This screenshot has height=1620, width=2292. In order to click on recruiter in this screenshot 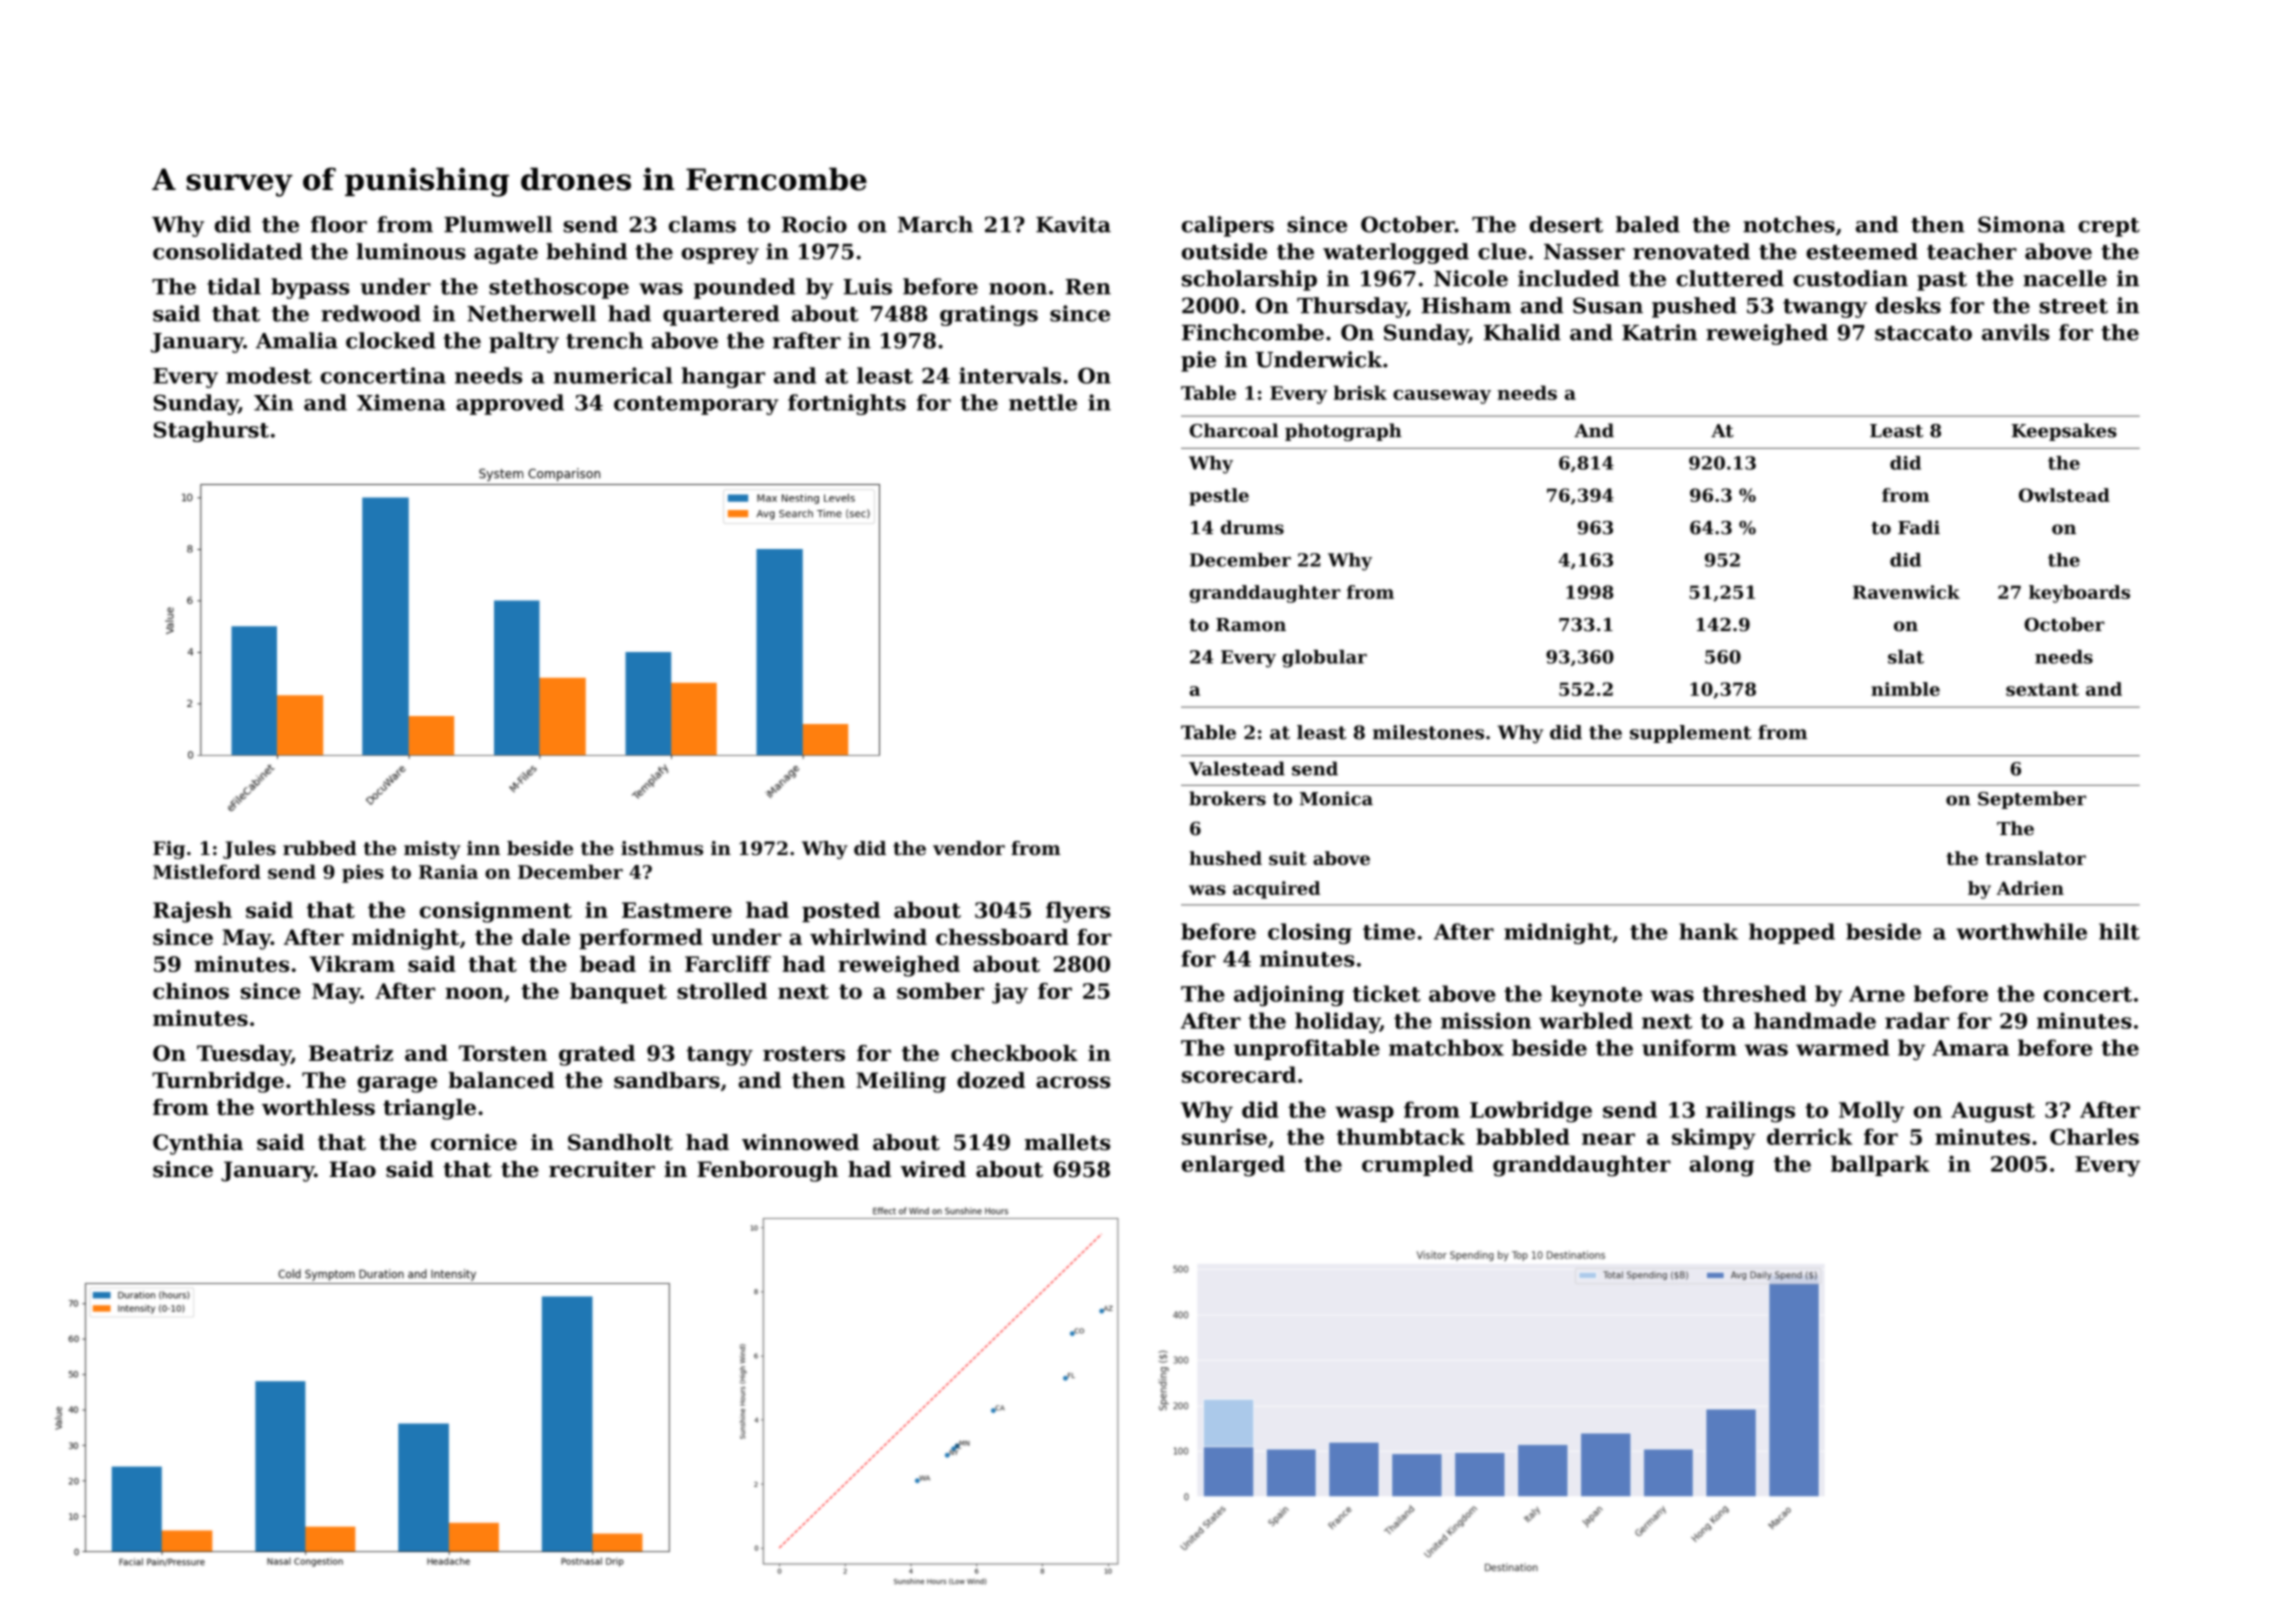, I will do `click(602, 1169)`.
